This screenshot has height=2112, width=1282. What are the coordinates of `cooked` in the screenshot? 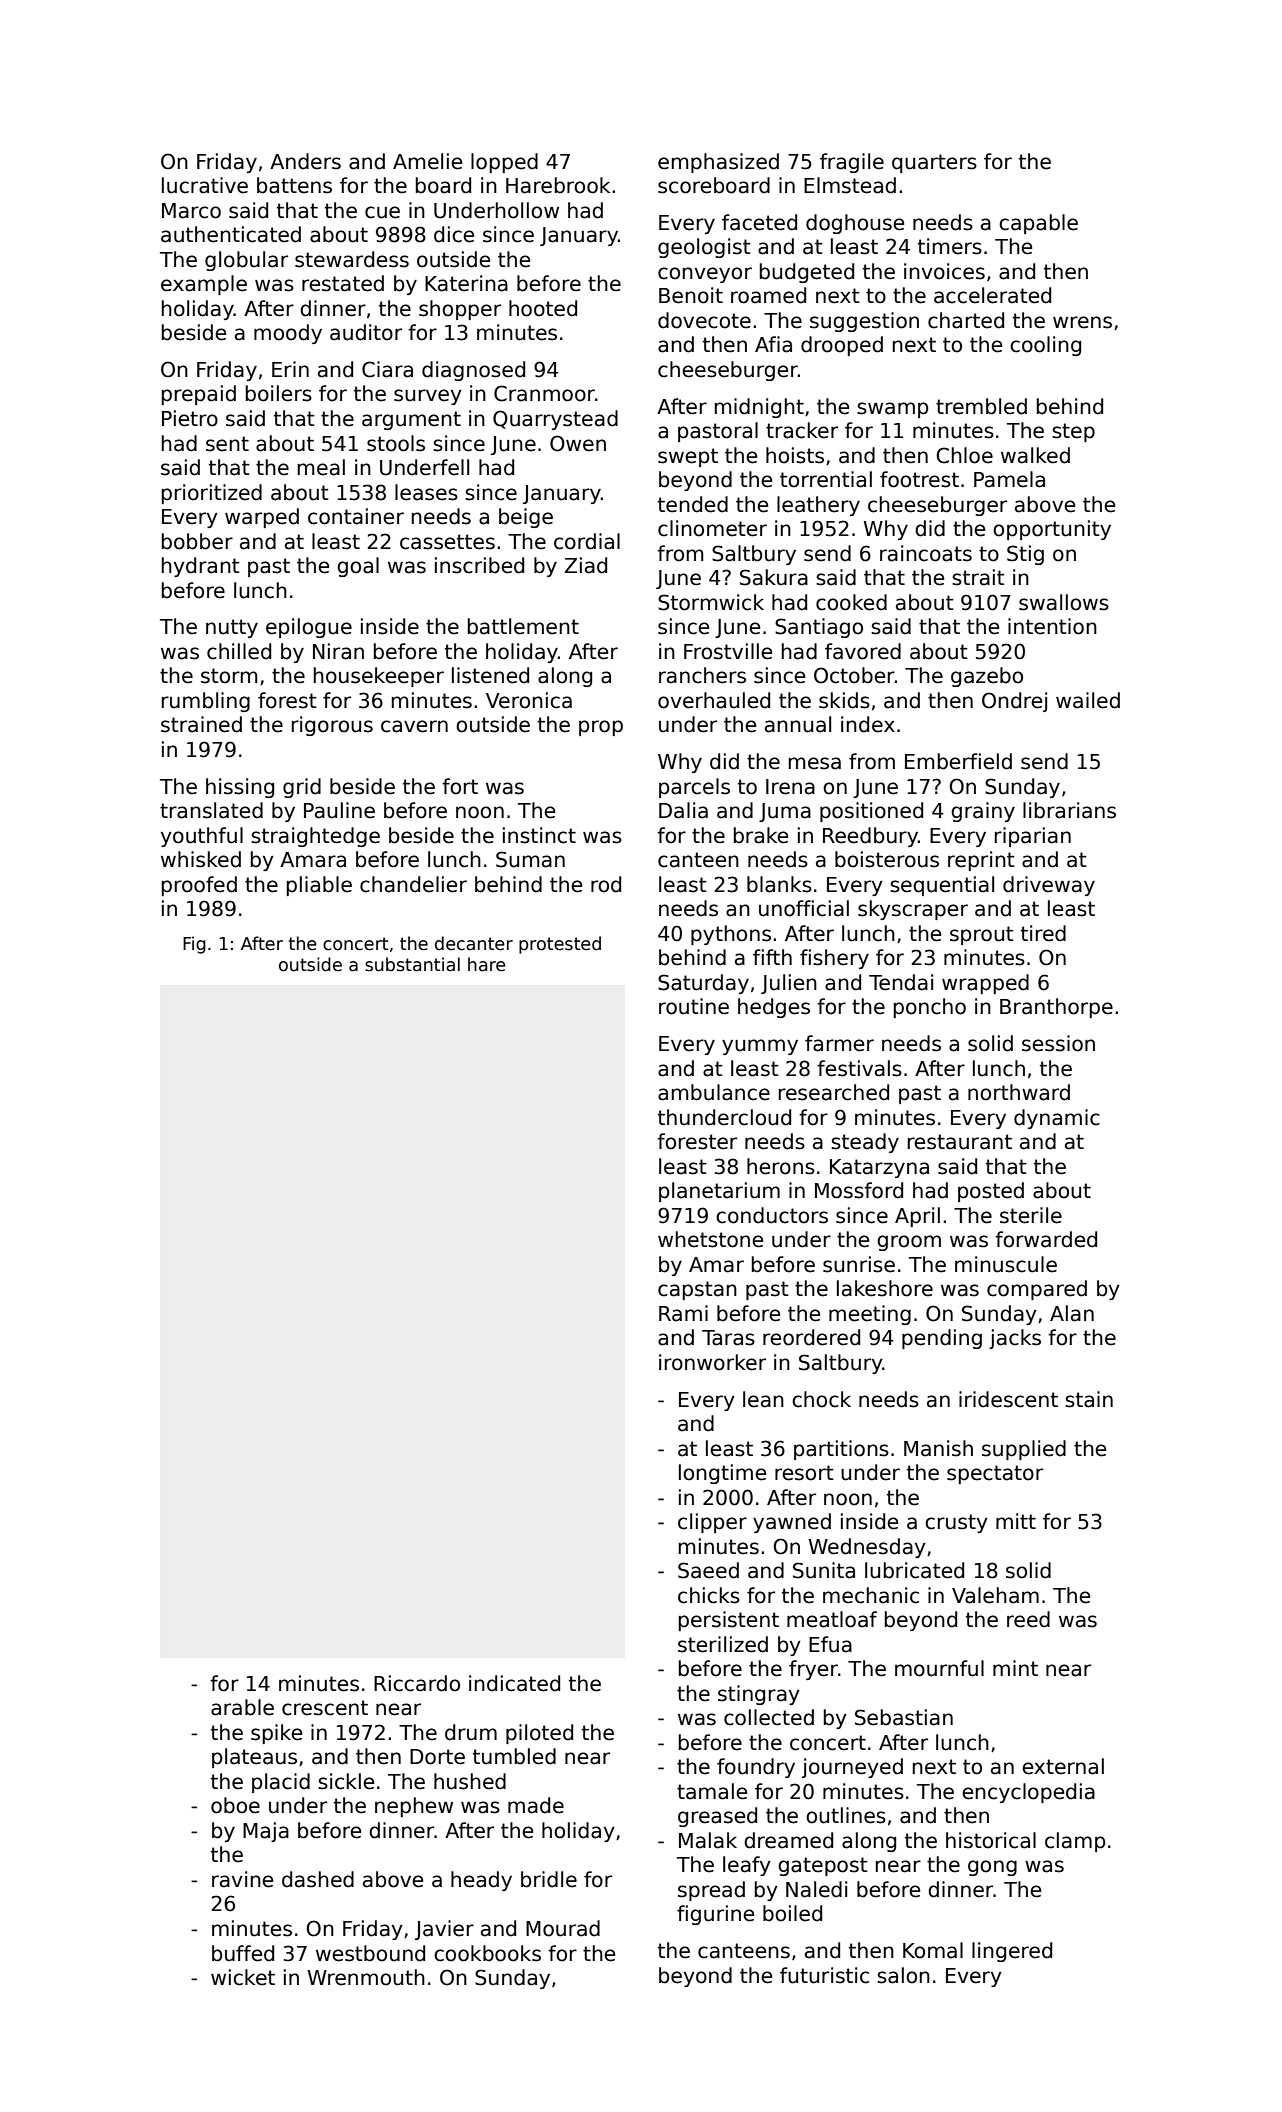 It's located at (851, 602).
